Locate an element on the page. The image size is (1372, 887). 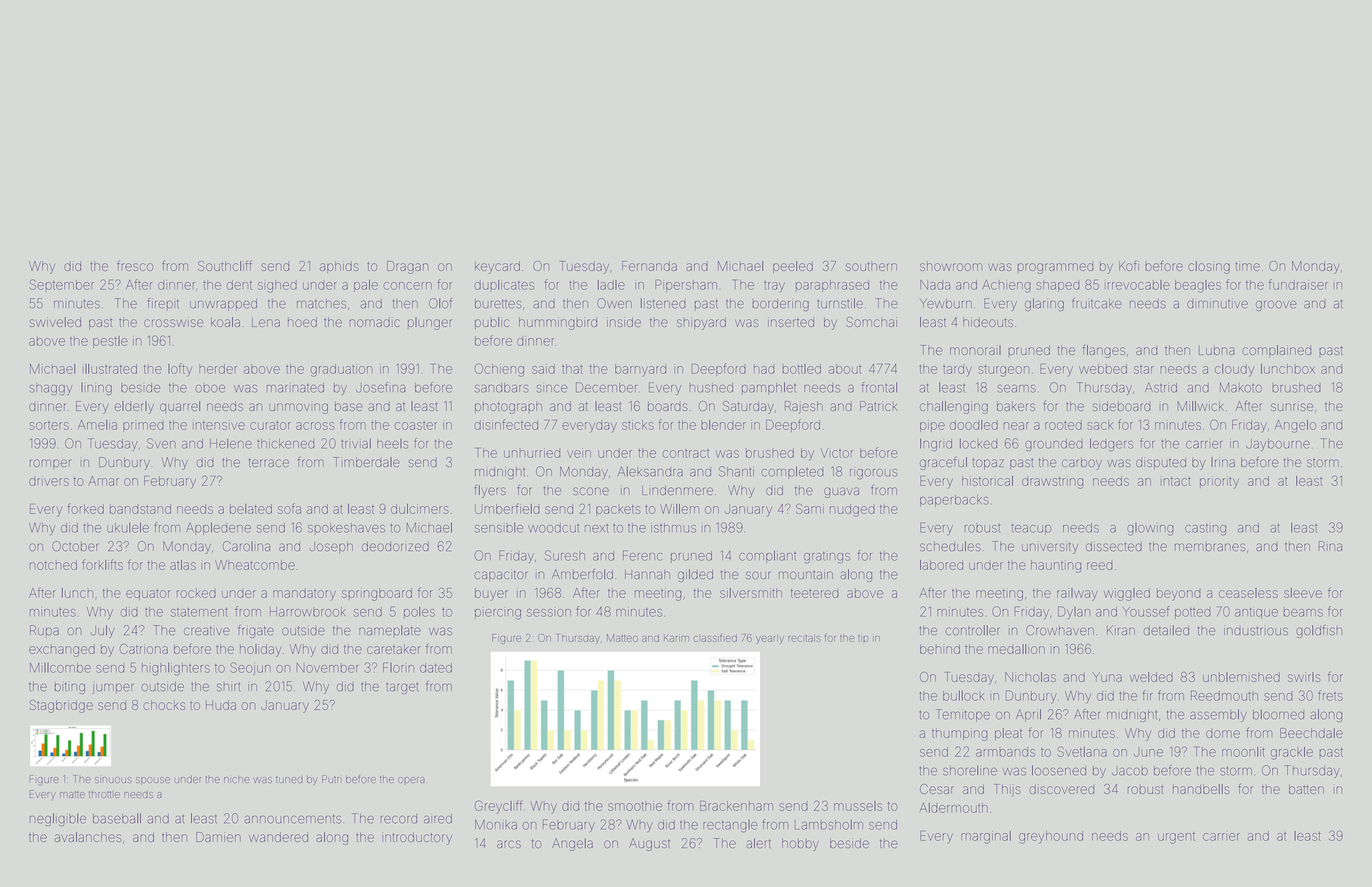
belated is located at coordinates (251, 509).
